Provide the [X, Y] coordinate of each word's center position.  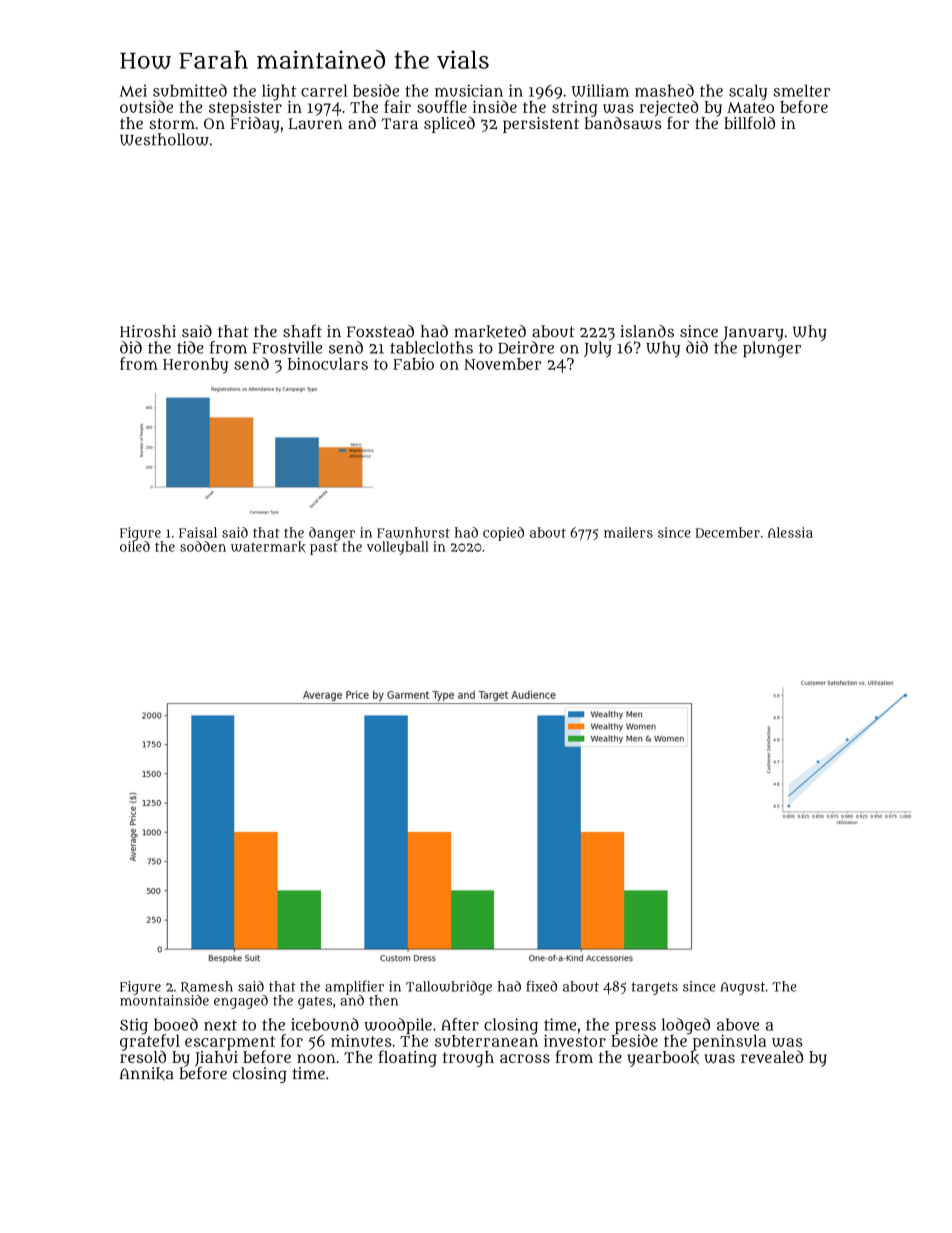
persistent [541, 125]
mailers [628, 532]
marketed [490, 331]
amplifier [354, 987]
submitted [190, 90]
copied [503, 534]
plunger [772, 349]
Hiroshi [148, 331]
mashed [664, 90]
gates [315, 1002]
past [324, 548]
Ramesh [207, 987]
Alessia [790, 532]
